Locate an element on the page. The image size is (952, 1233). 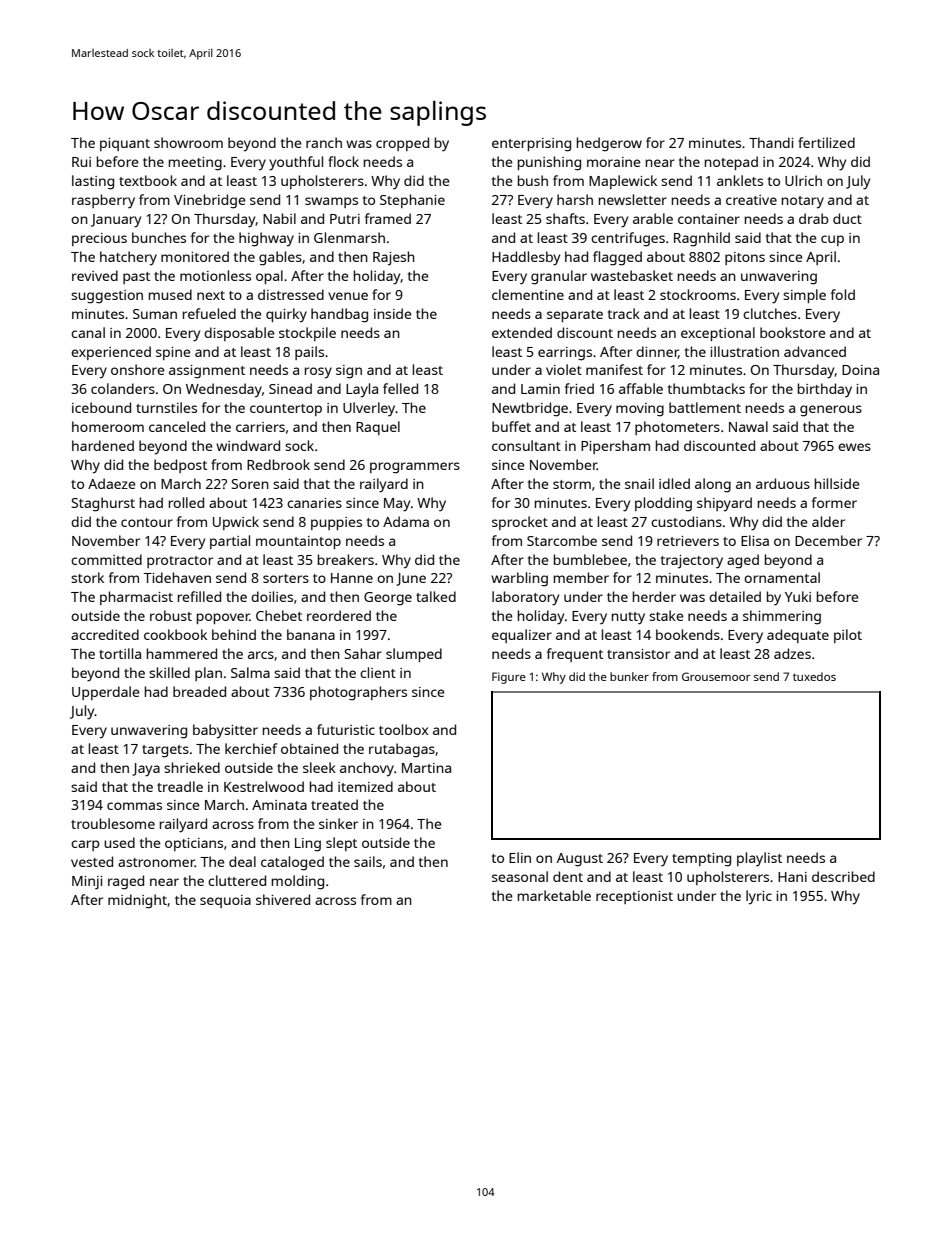
past is located at coordinates (136, 278).
